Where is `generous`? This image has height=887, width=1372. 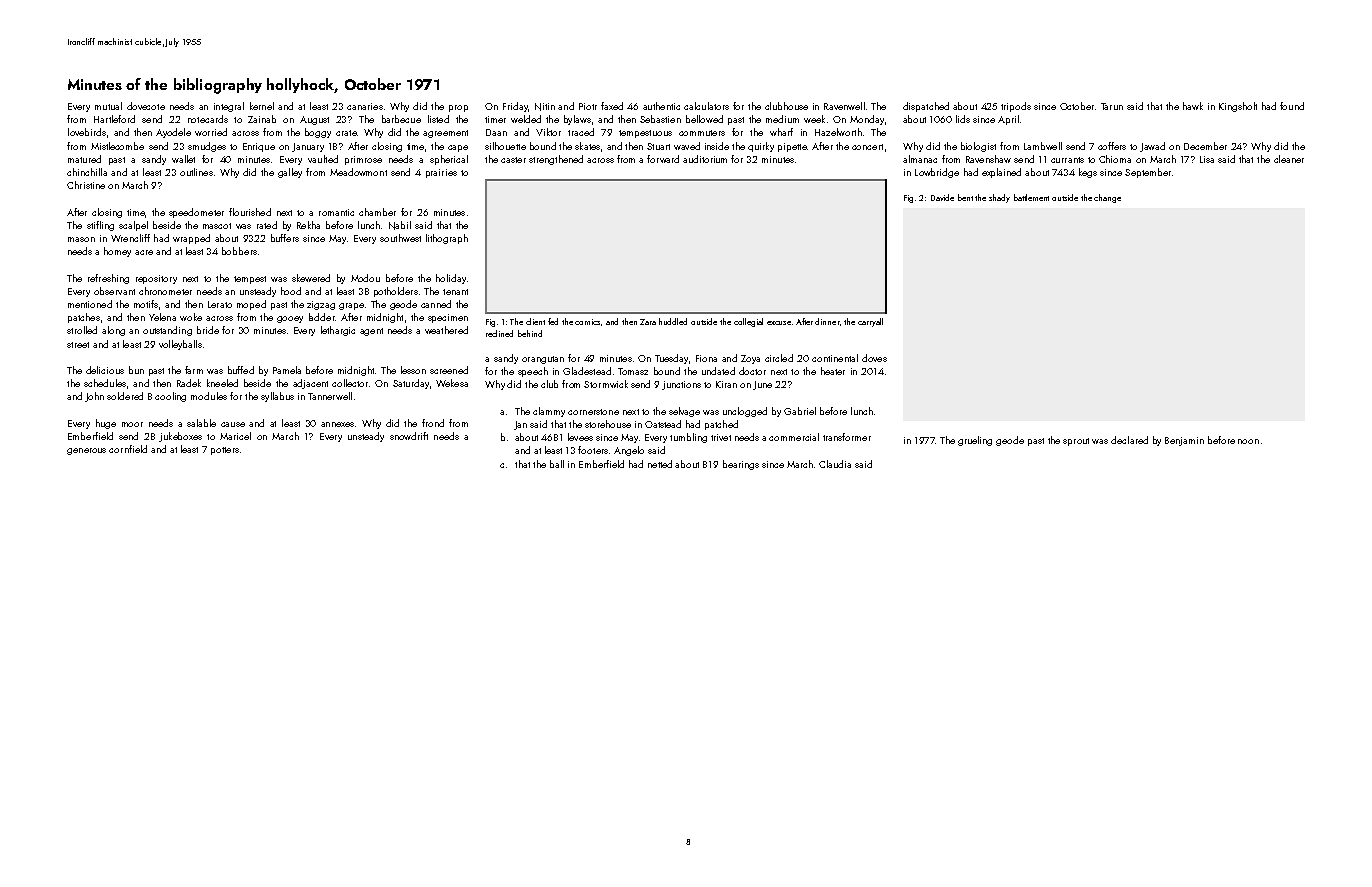
generous is located at coordinates (86, 451).
